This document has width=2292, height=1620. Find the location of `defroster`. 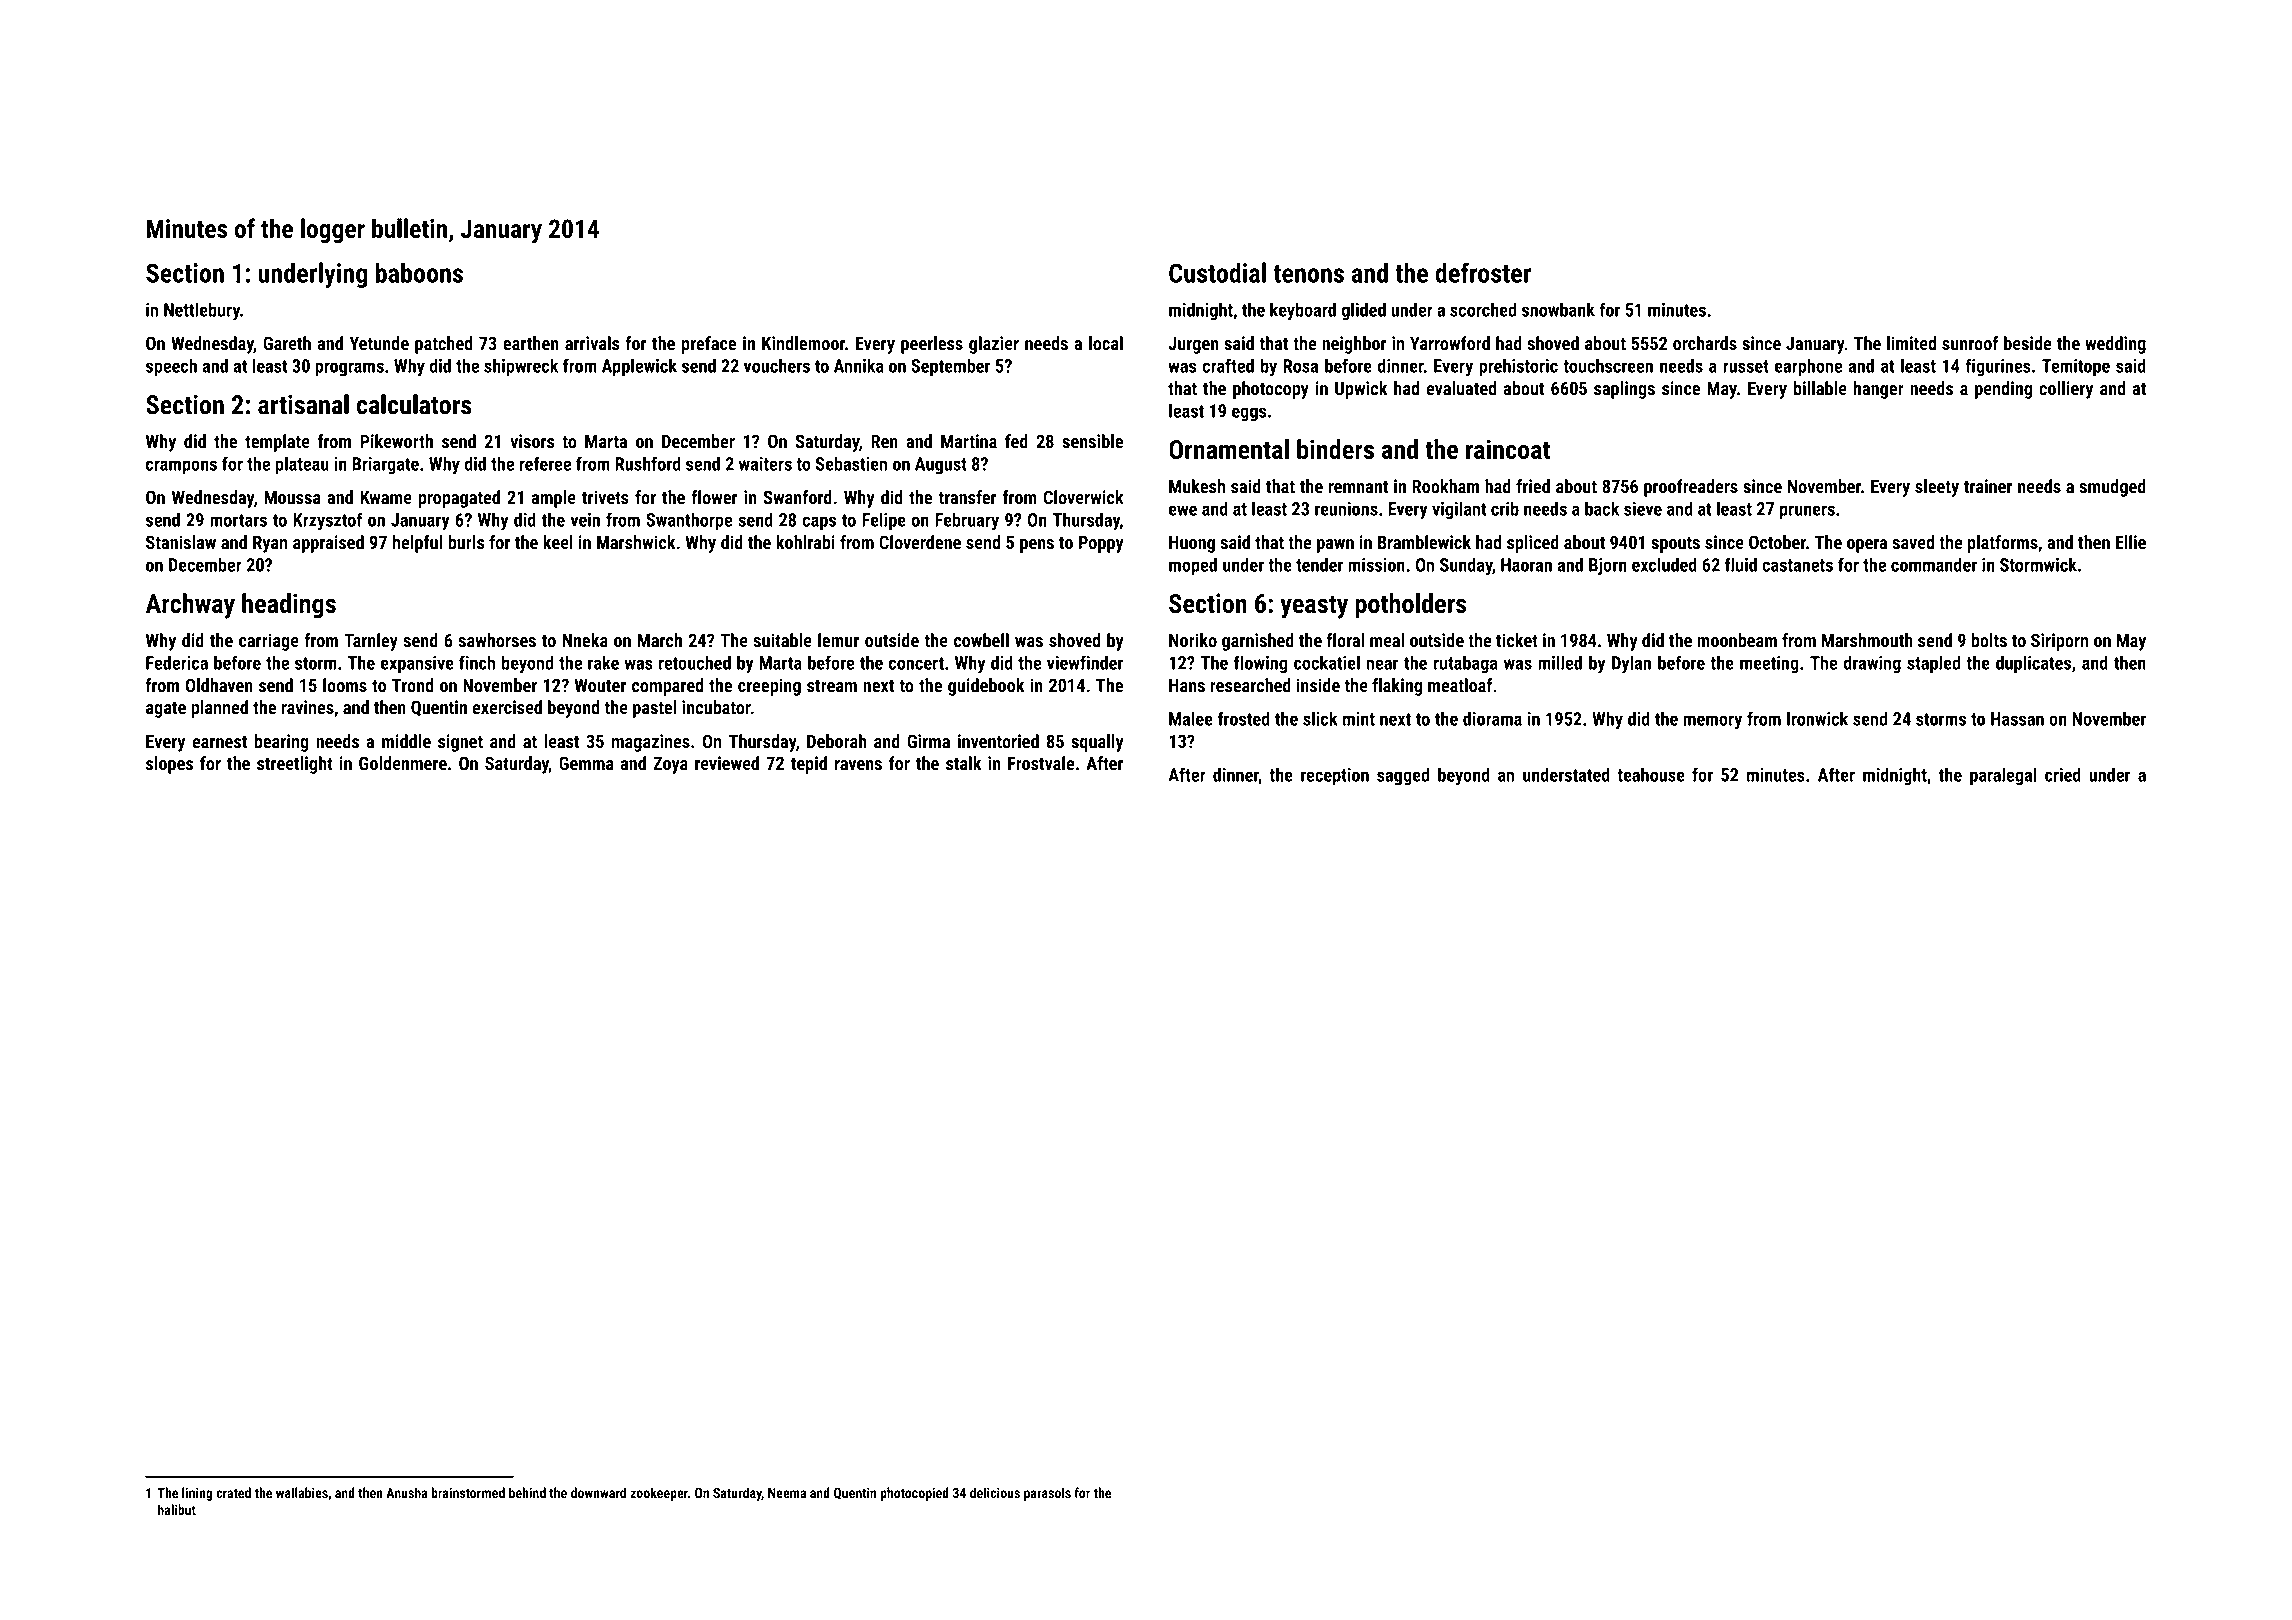

defroster is located at coordinates (1483, 272).
